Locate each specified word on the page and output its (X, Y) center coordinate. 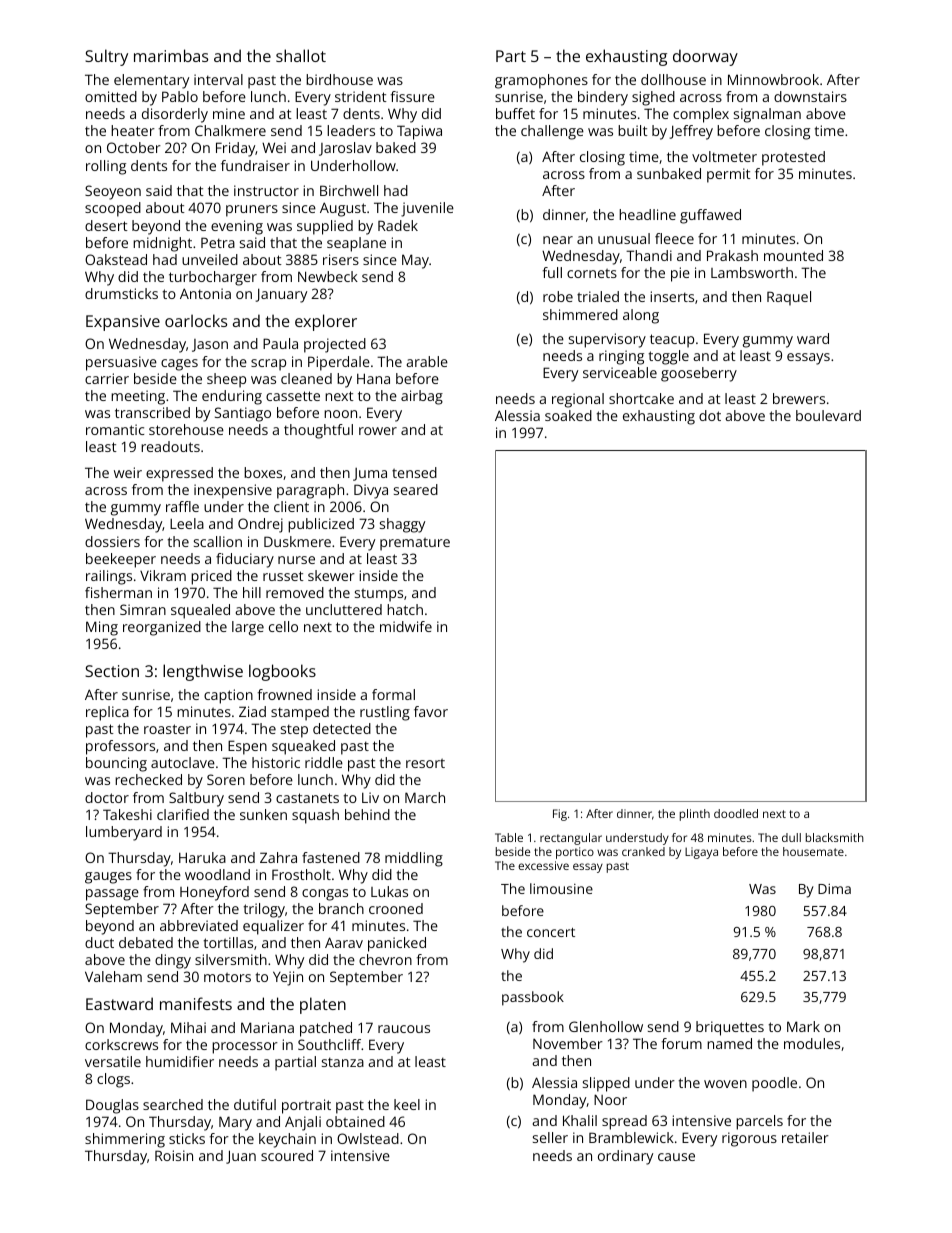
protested (793, 158)
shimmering (125, 1140)
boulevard (828, 415)
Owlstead (368, 1138)
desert (106, 225)
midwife (406, 626)
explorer (326, 322)
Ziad (252, 711)
